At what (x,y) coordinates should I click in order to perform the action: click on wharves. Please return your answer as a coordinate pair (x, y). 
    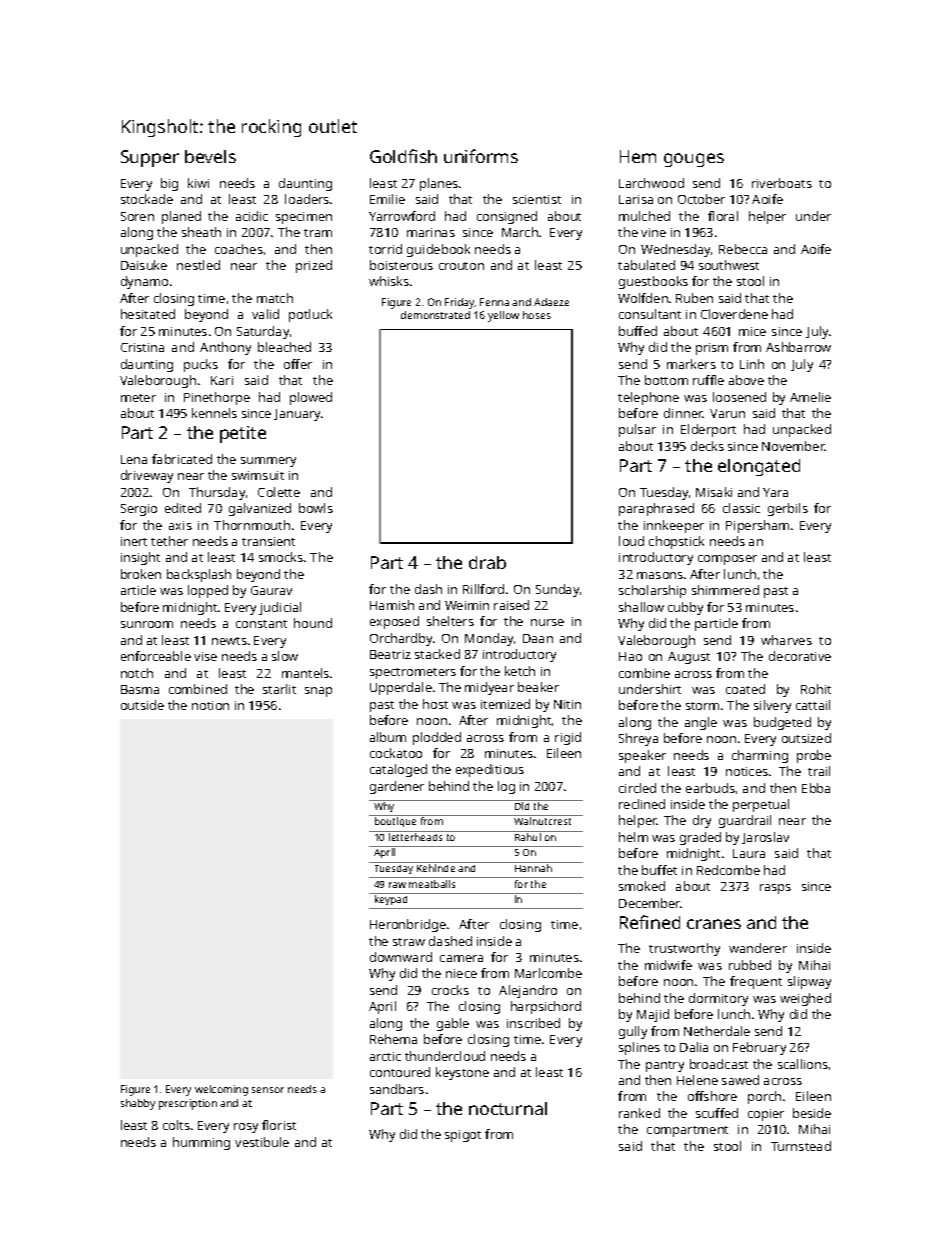
    Looking at the image, I should click on (786, 640).
